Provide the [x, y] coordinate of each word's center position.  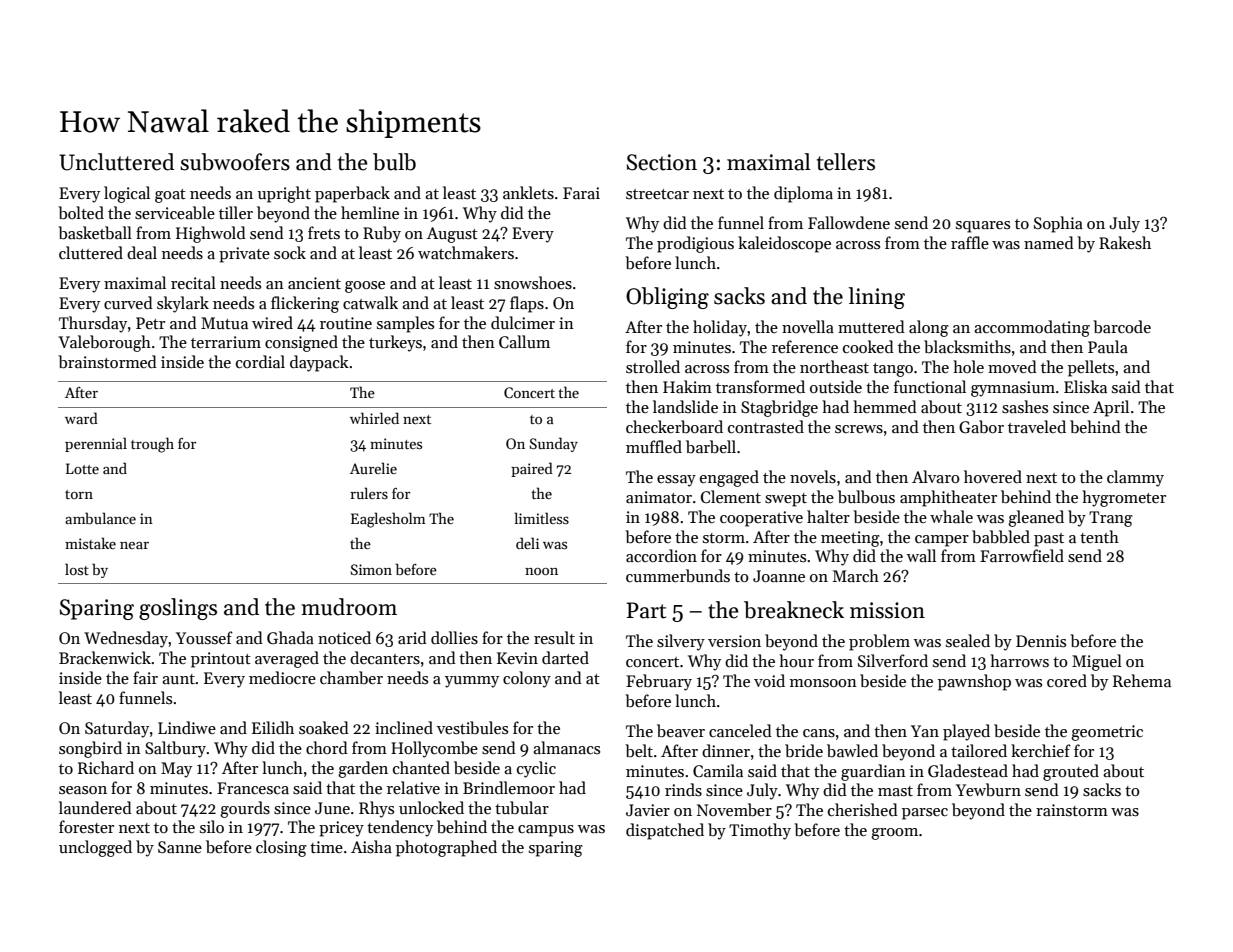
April [1111, 408]
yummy [472, 682]
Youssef [204, 637]
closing [281, 848]
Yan [925, 731]
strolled [653, 366]
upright [284, 194]
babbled [1001, 536]
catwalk [370, 302]
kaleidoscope [784, 244]
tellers [846, 162]
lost [77, 569]
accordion [661, 555]
